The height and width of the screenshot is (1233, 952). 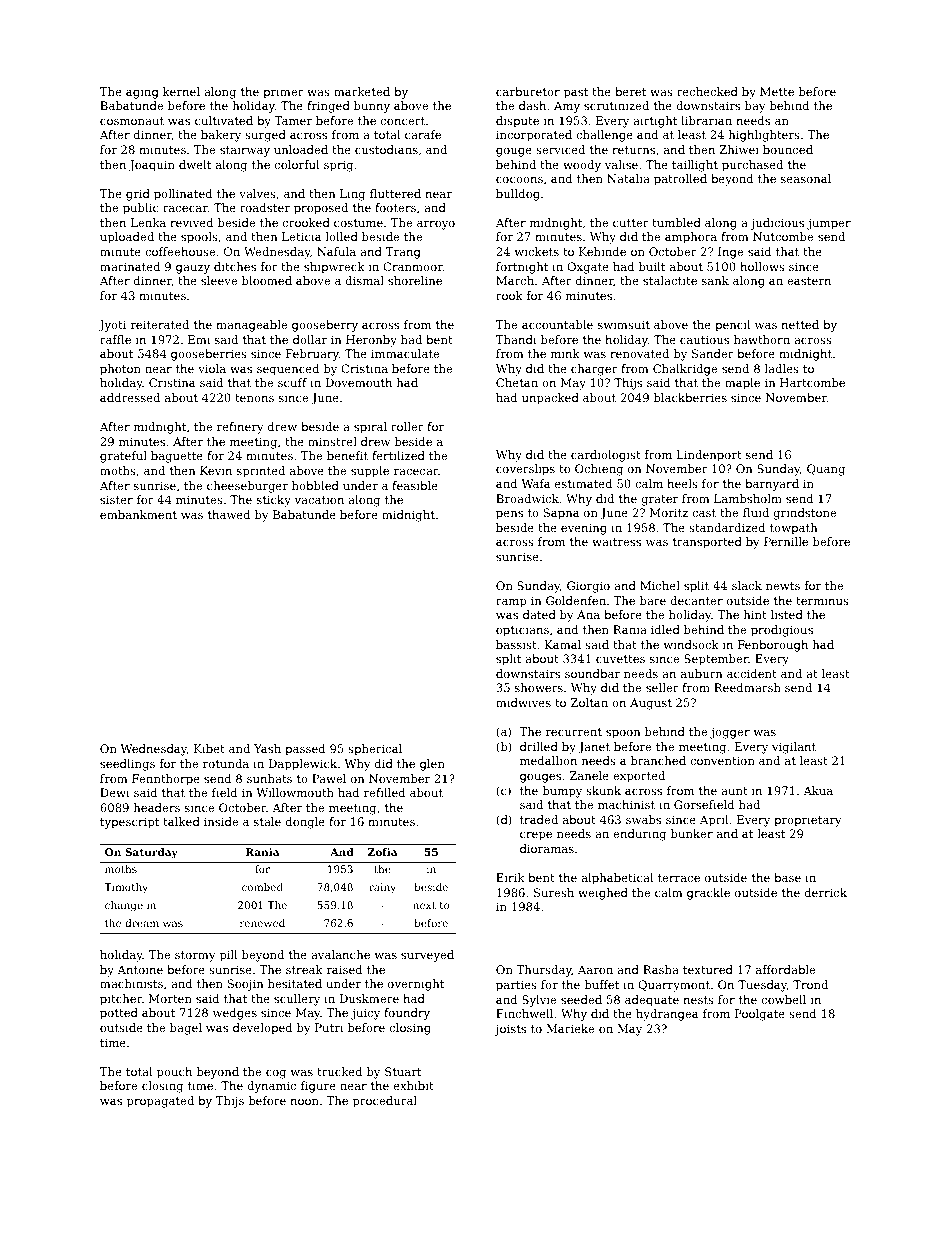 I want to click on grid, so click(x=138, y=195).
